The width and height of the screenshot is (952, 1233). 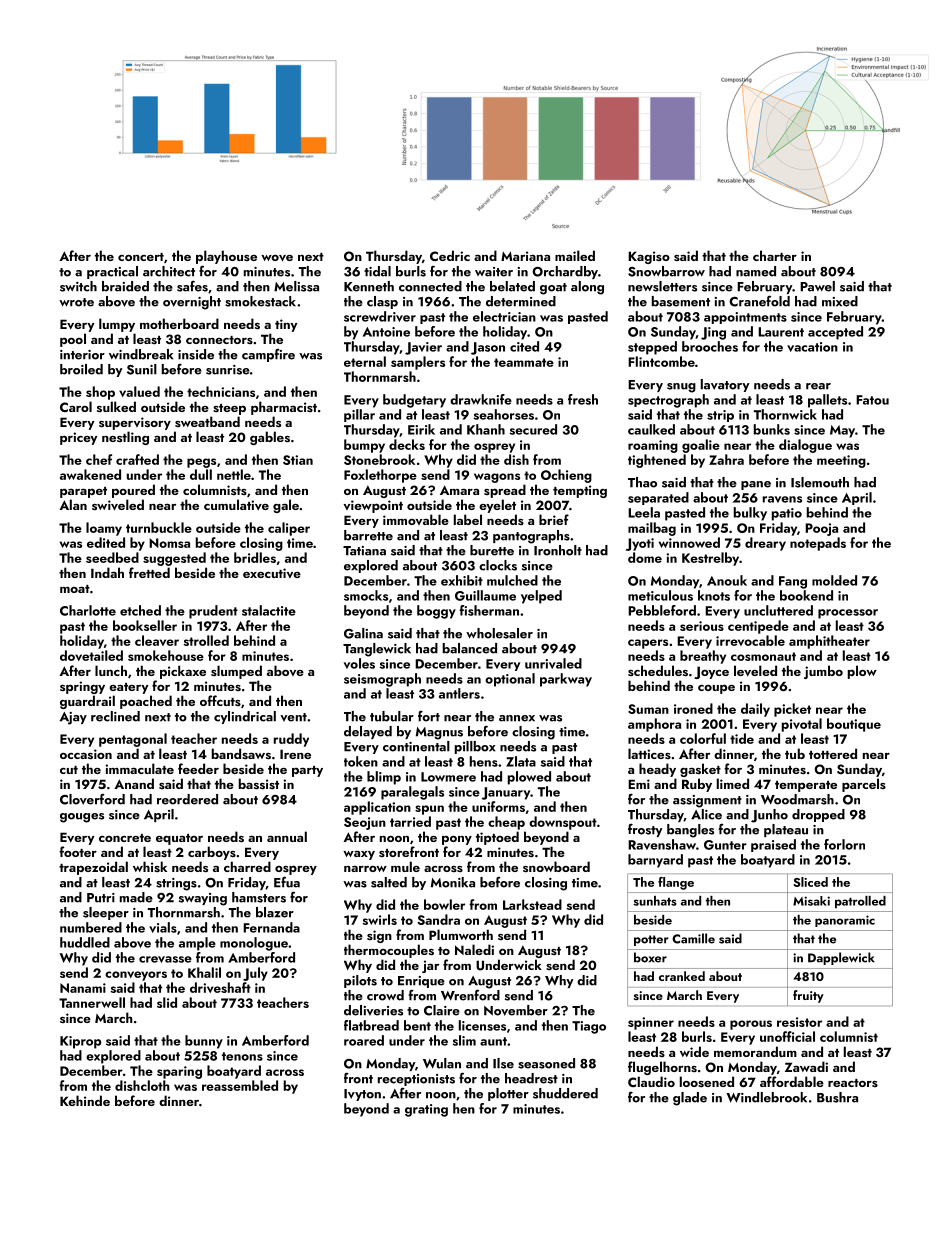 I want to click on mulched, so click(x=512, y=580).
